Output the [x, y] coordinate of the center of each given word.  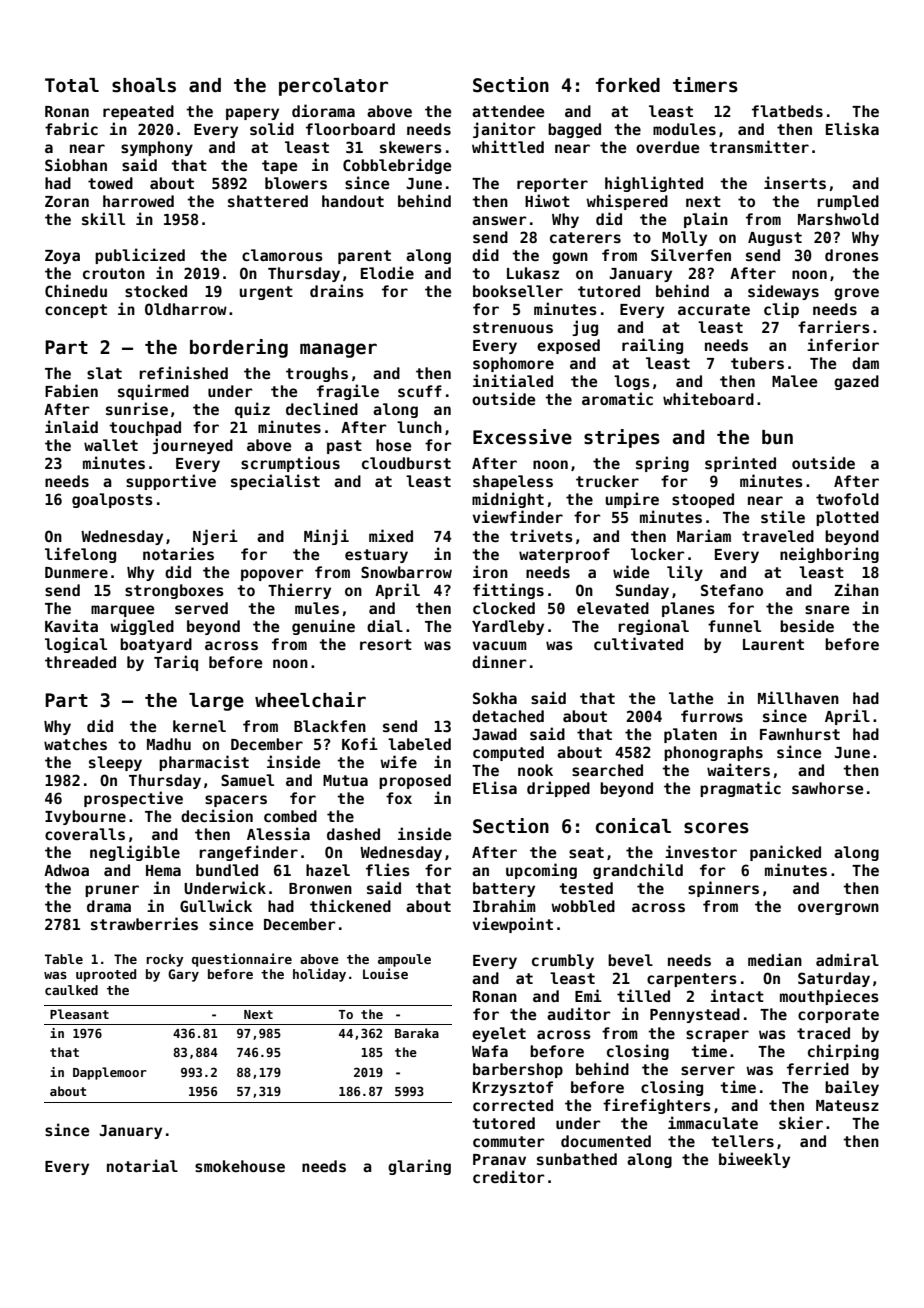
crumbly [563, 961]
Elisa [495, 787]
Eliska [852, 128]
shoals [144, 85]
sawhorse [827, 788]
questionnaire [242, 960]
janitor [504, 130]
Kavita [71, 625]
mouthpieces [829, 997]
